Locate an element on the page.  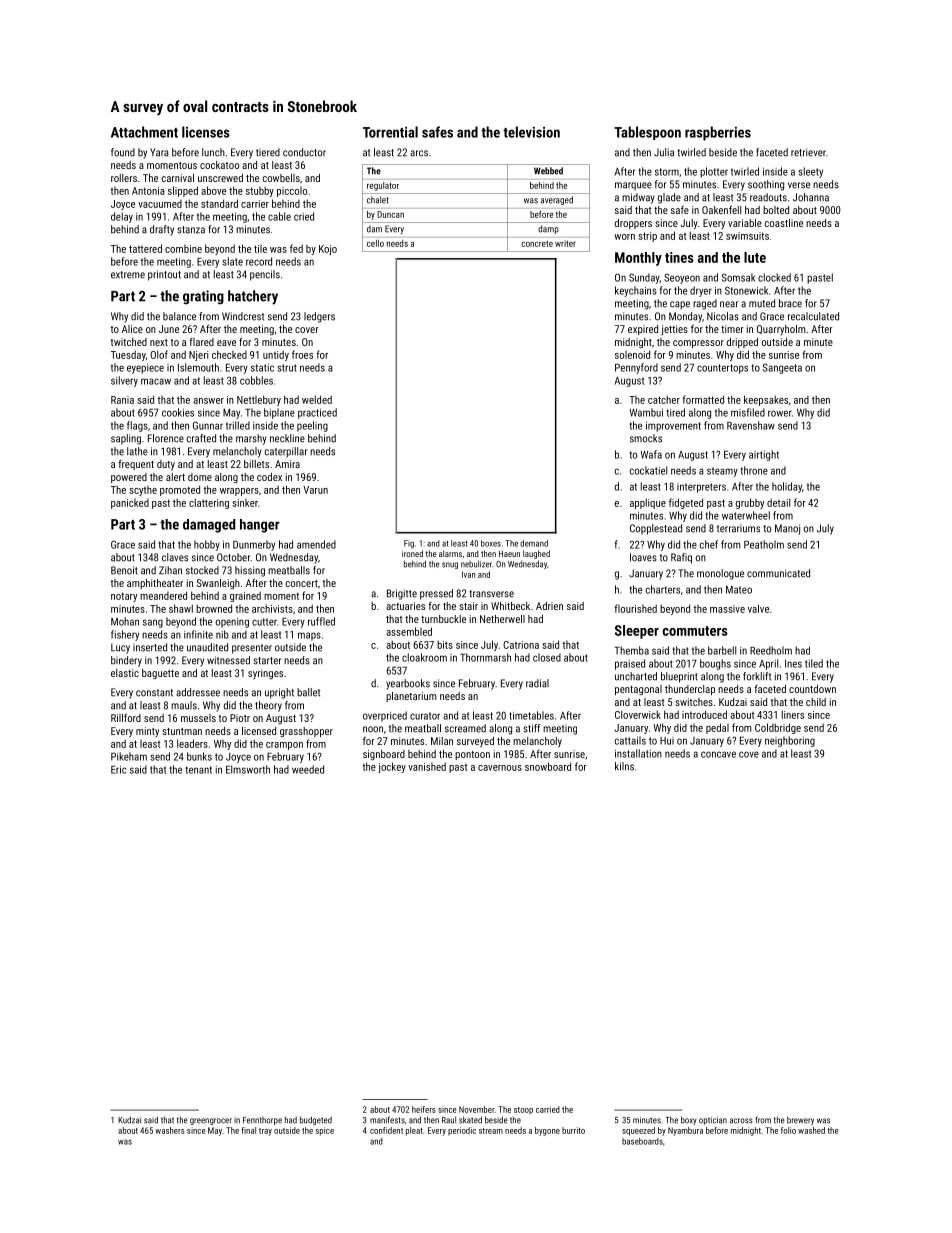
washed is located at coordinates (811, 1130).
